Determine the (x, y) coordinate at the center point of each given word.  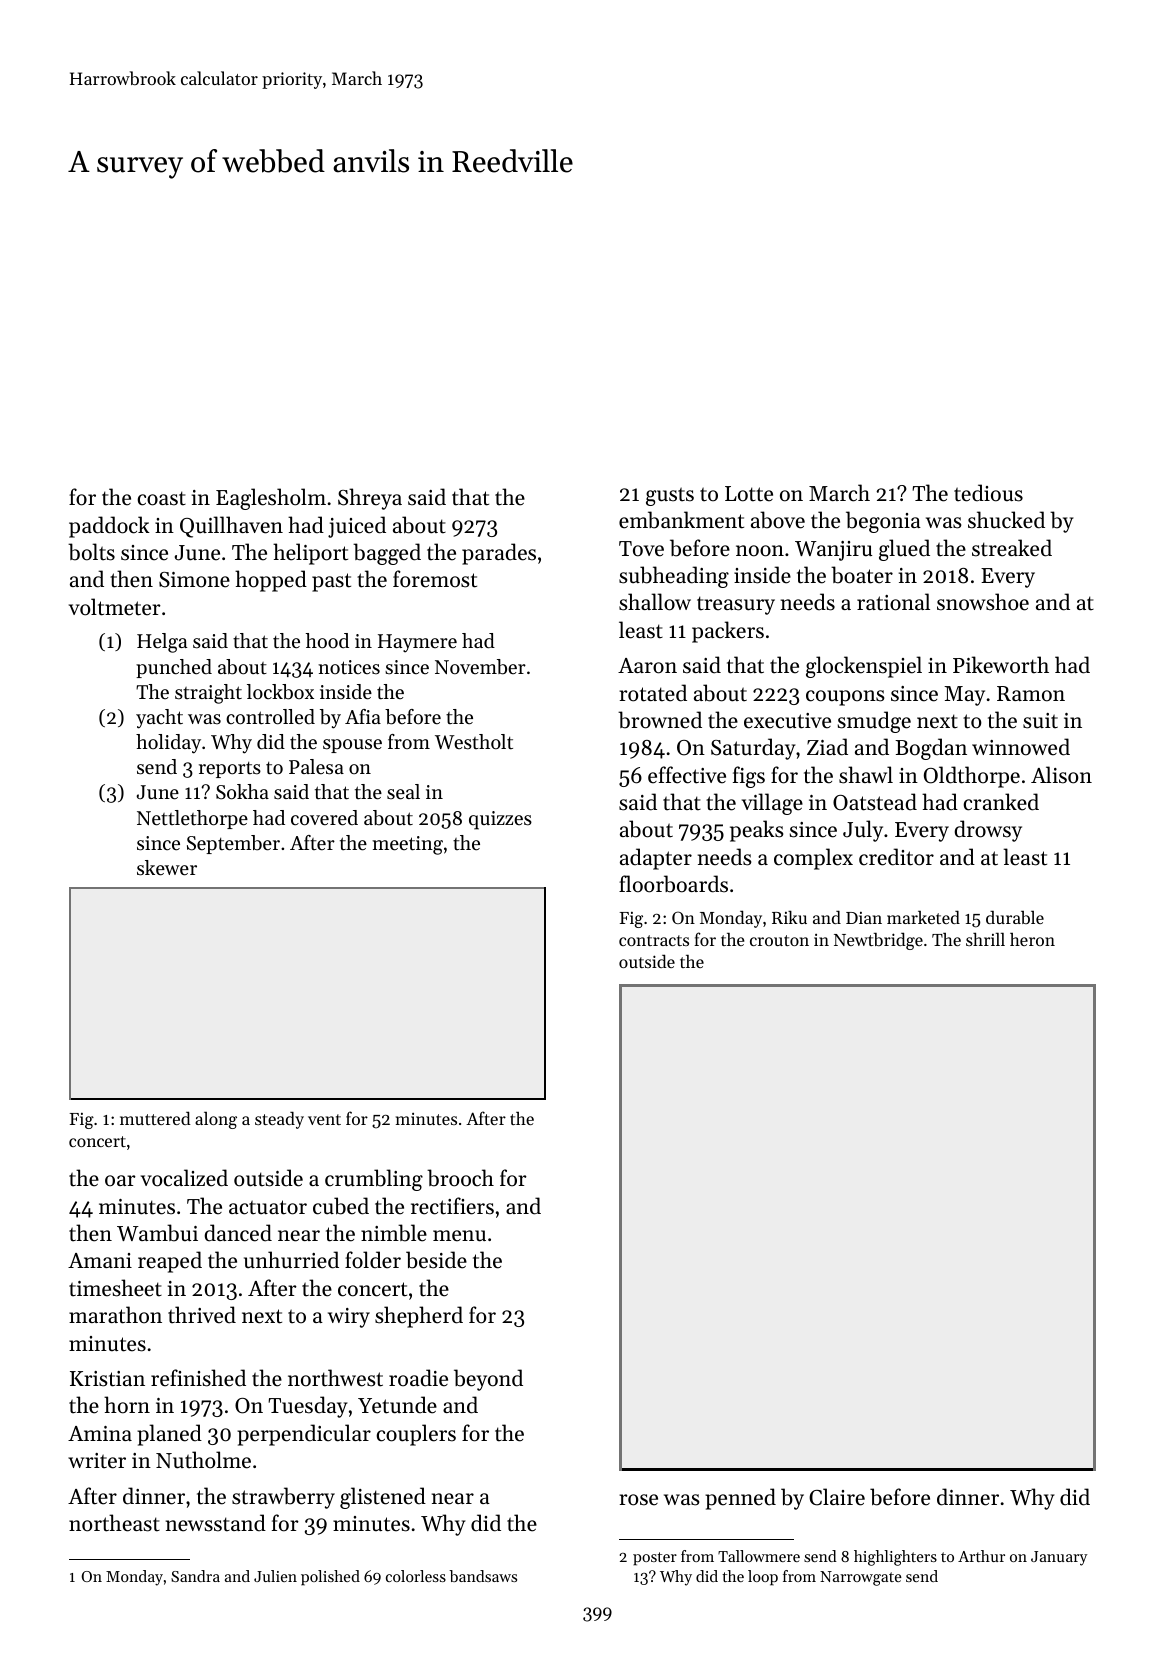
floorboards (673, 884)
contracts (654, 940)
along (216, 1120)
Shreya (370, 499)
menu (459, 1236)
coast (161, 498)
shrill (985, 939)
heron (1032, 939)
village (772, 804)
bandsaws (483, 1576)
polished (330, 1578)
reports (230, 770)
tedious (988, 493)
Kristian (107, 1379)
